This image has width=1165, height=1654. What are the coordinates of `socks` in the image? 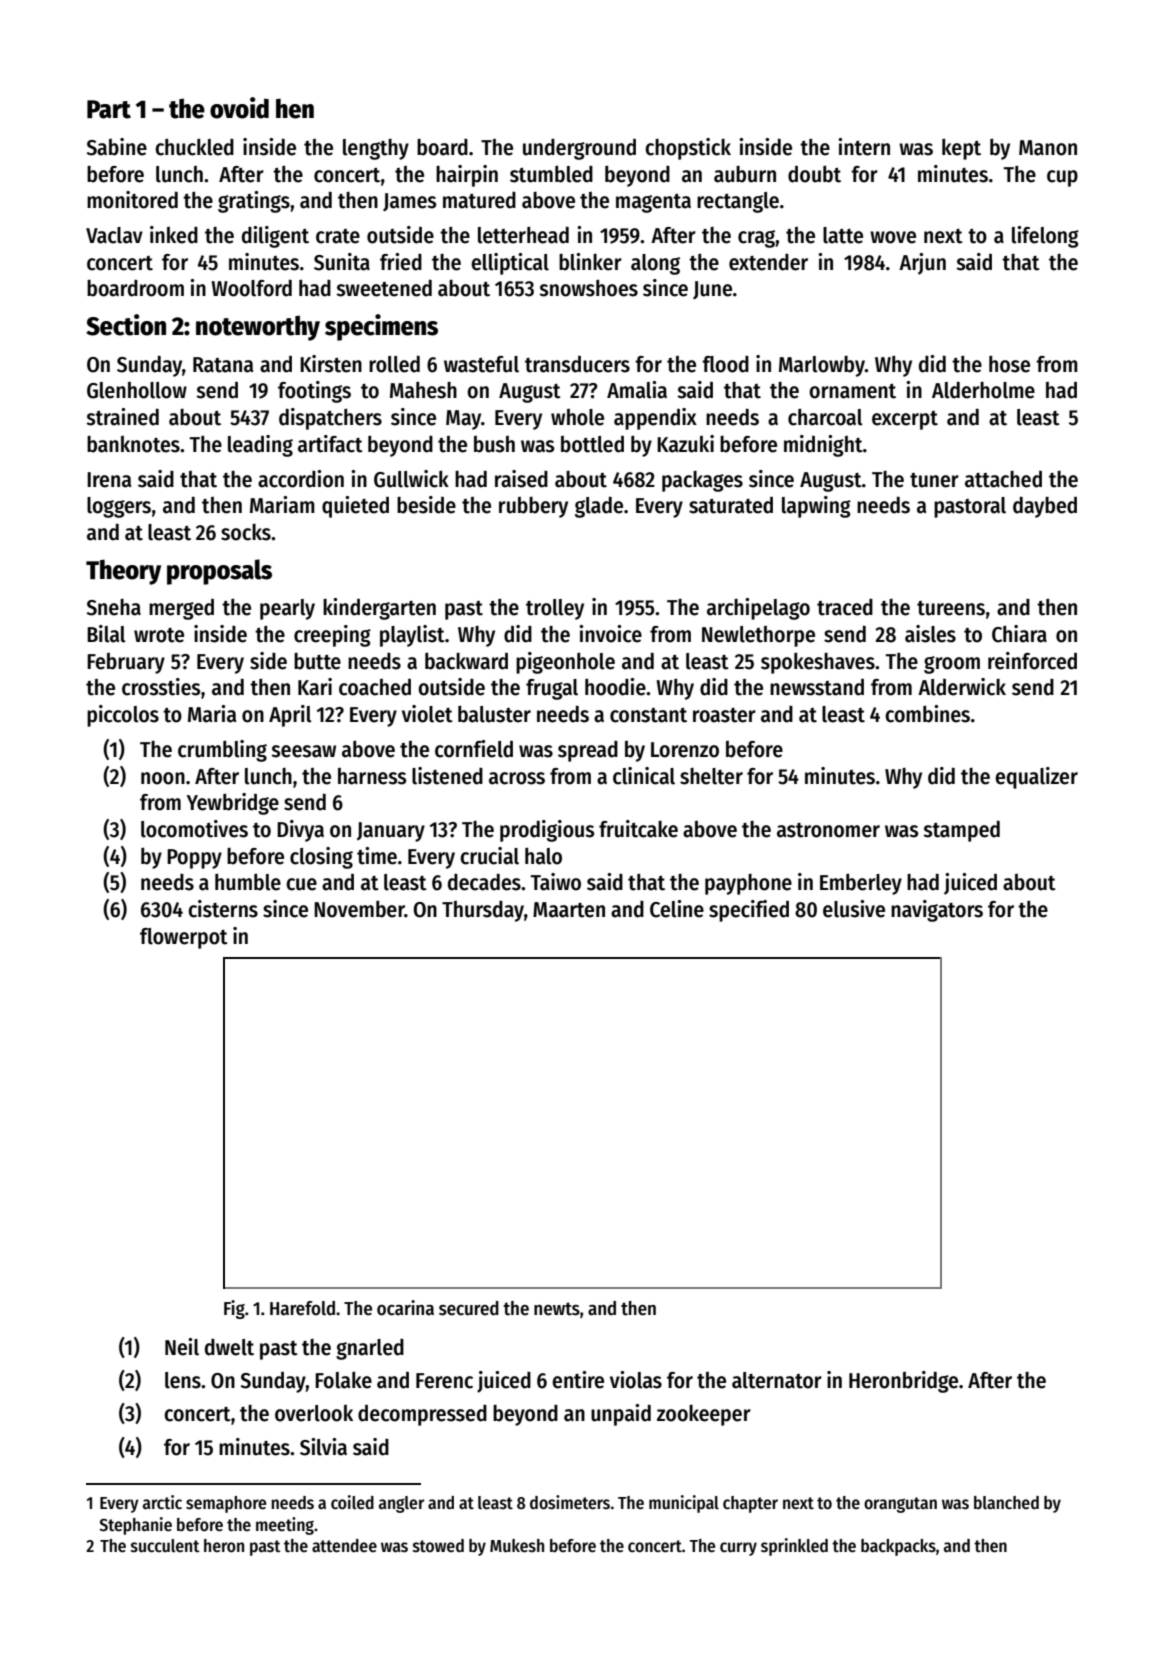 It's located at (246, 532).
